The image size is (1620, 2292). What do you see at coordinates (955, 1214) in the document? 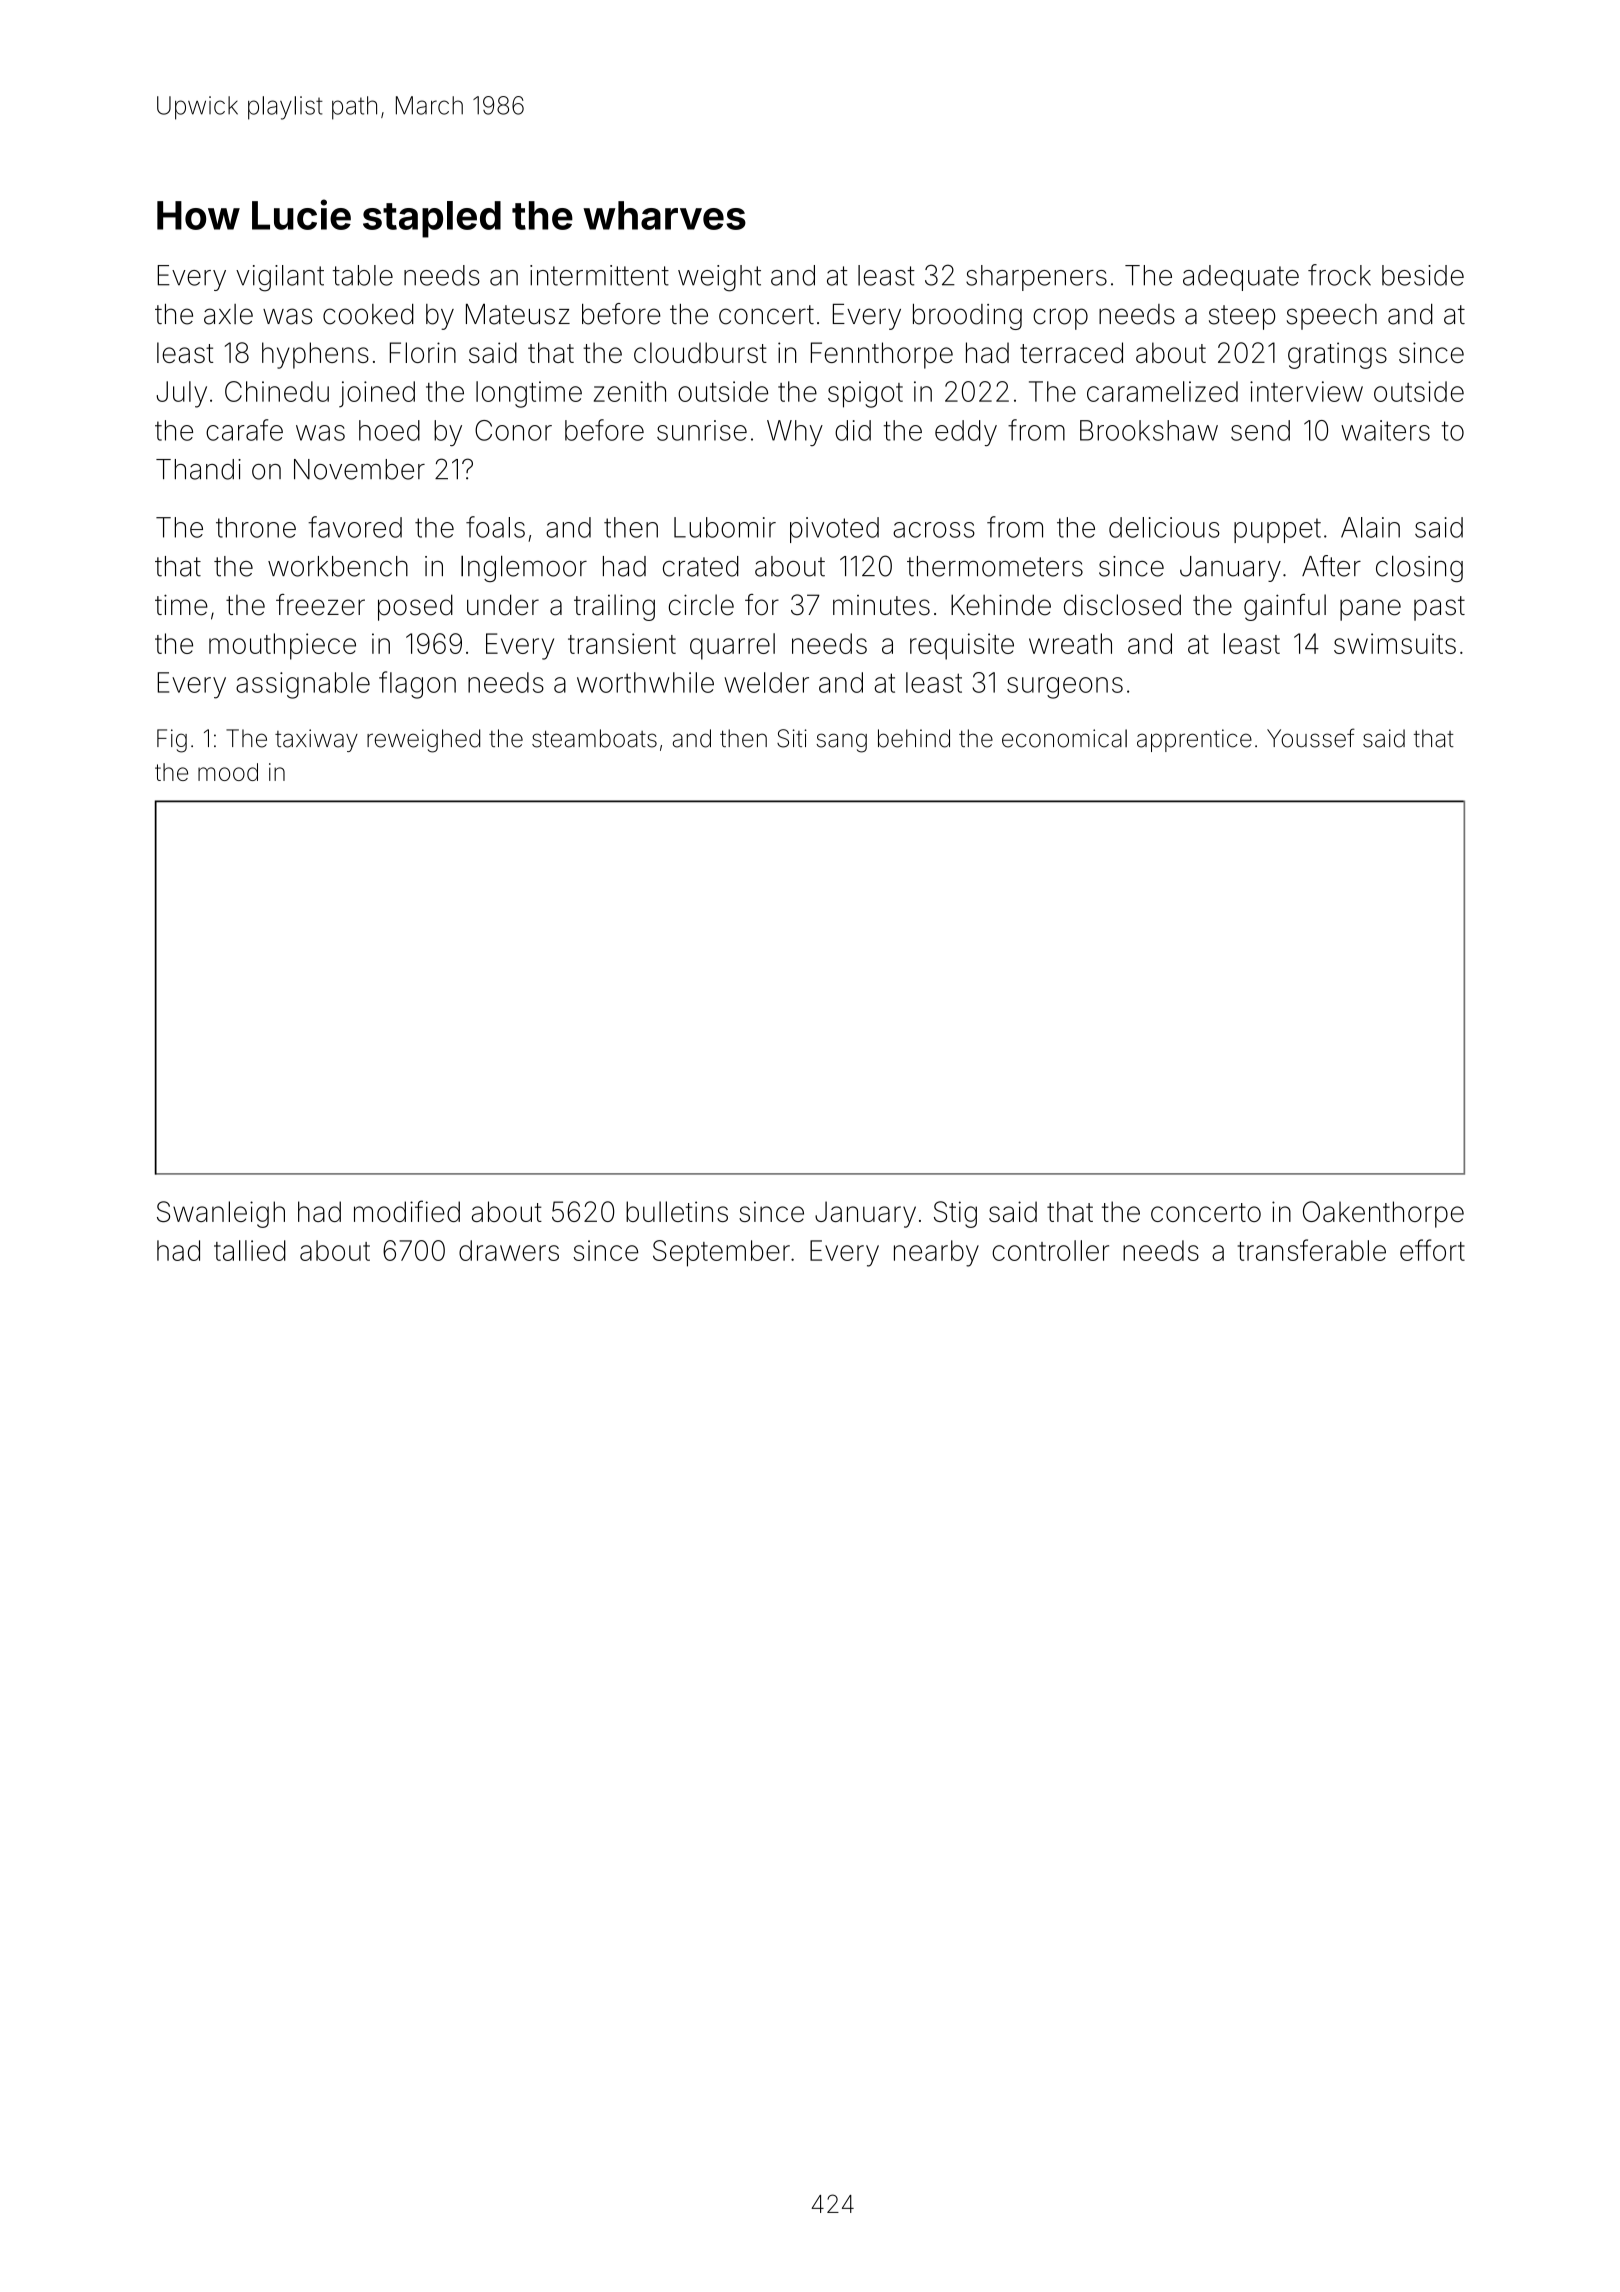
I see `Stig` at bounding box center [955, 1214].
